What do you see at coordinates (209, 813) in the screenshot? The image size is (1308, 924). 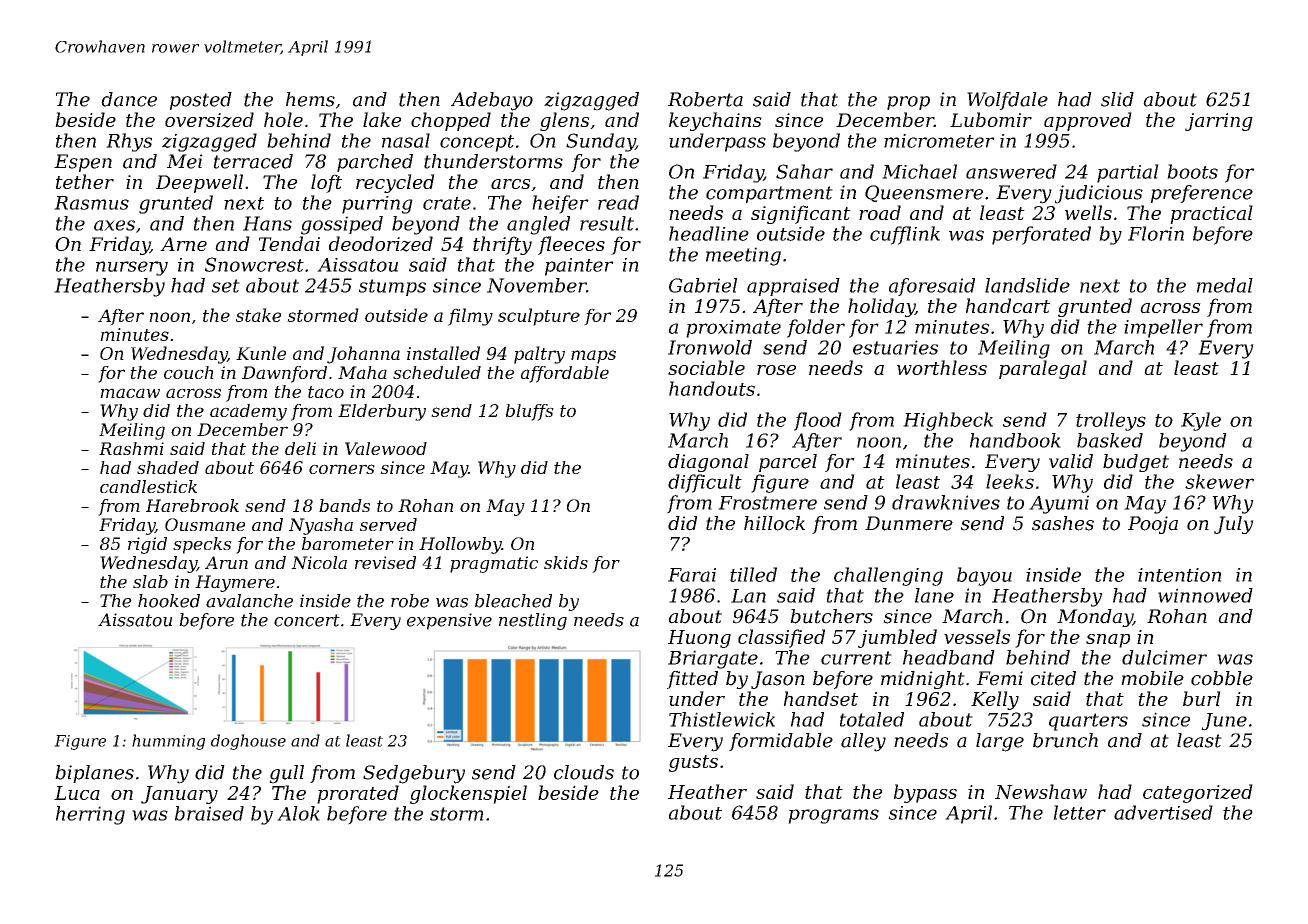 I see `braised` at bounding box center [209, 813].
